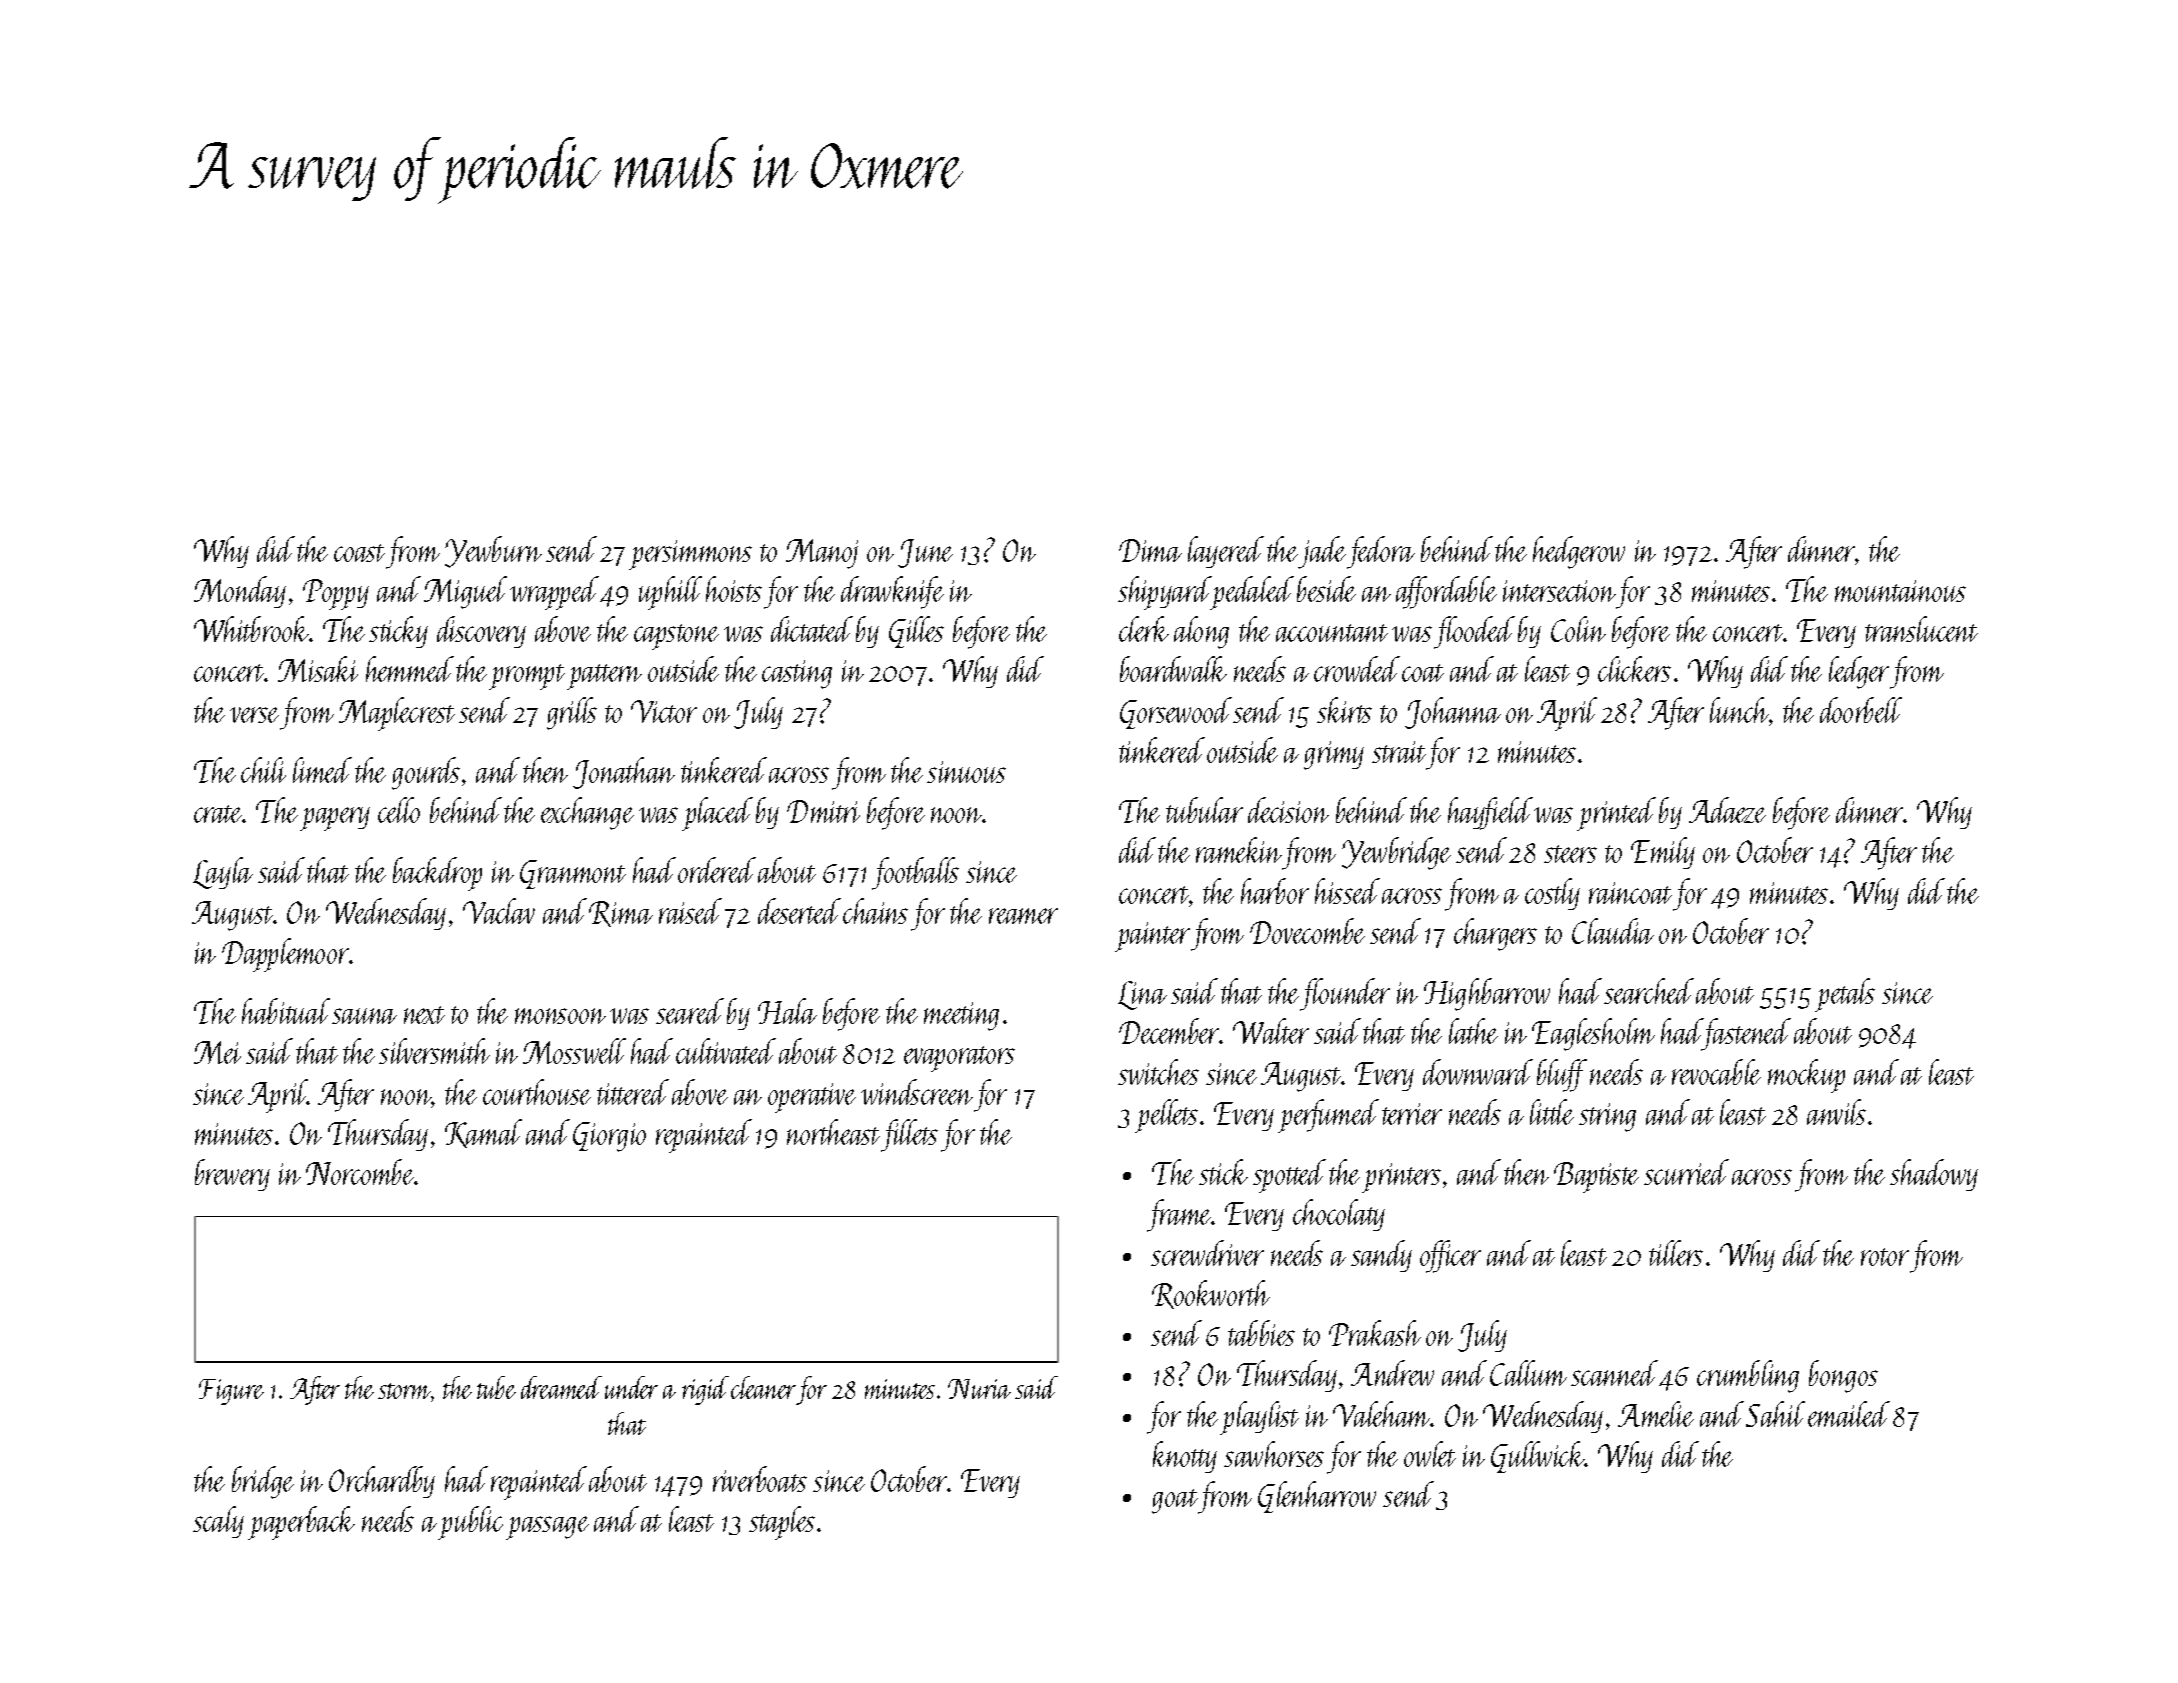 This image has height=1683, width=2178. What do you see at coordinates (1158, 1072) in the image?
I see `switches` at bounding box center [1158, 1072].
